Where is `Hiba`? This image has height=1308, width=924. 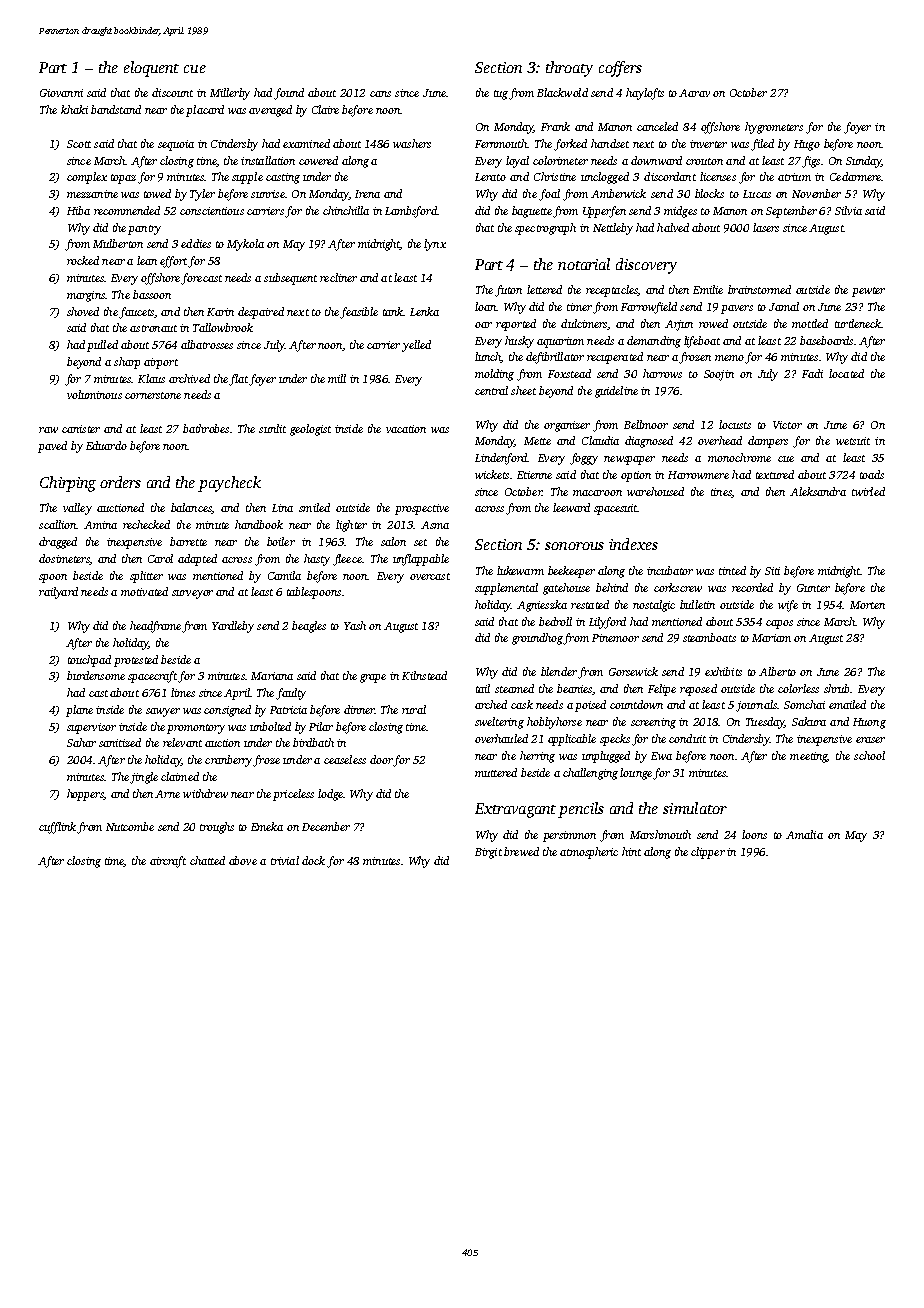
Hiba is located at coordinates (78, 210).
